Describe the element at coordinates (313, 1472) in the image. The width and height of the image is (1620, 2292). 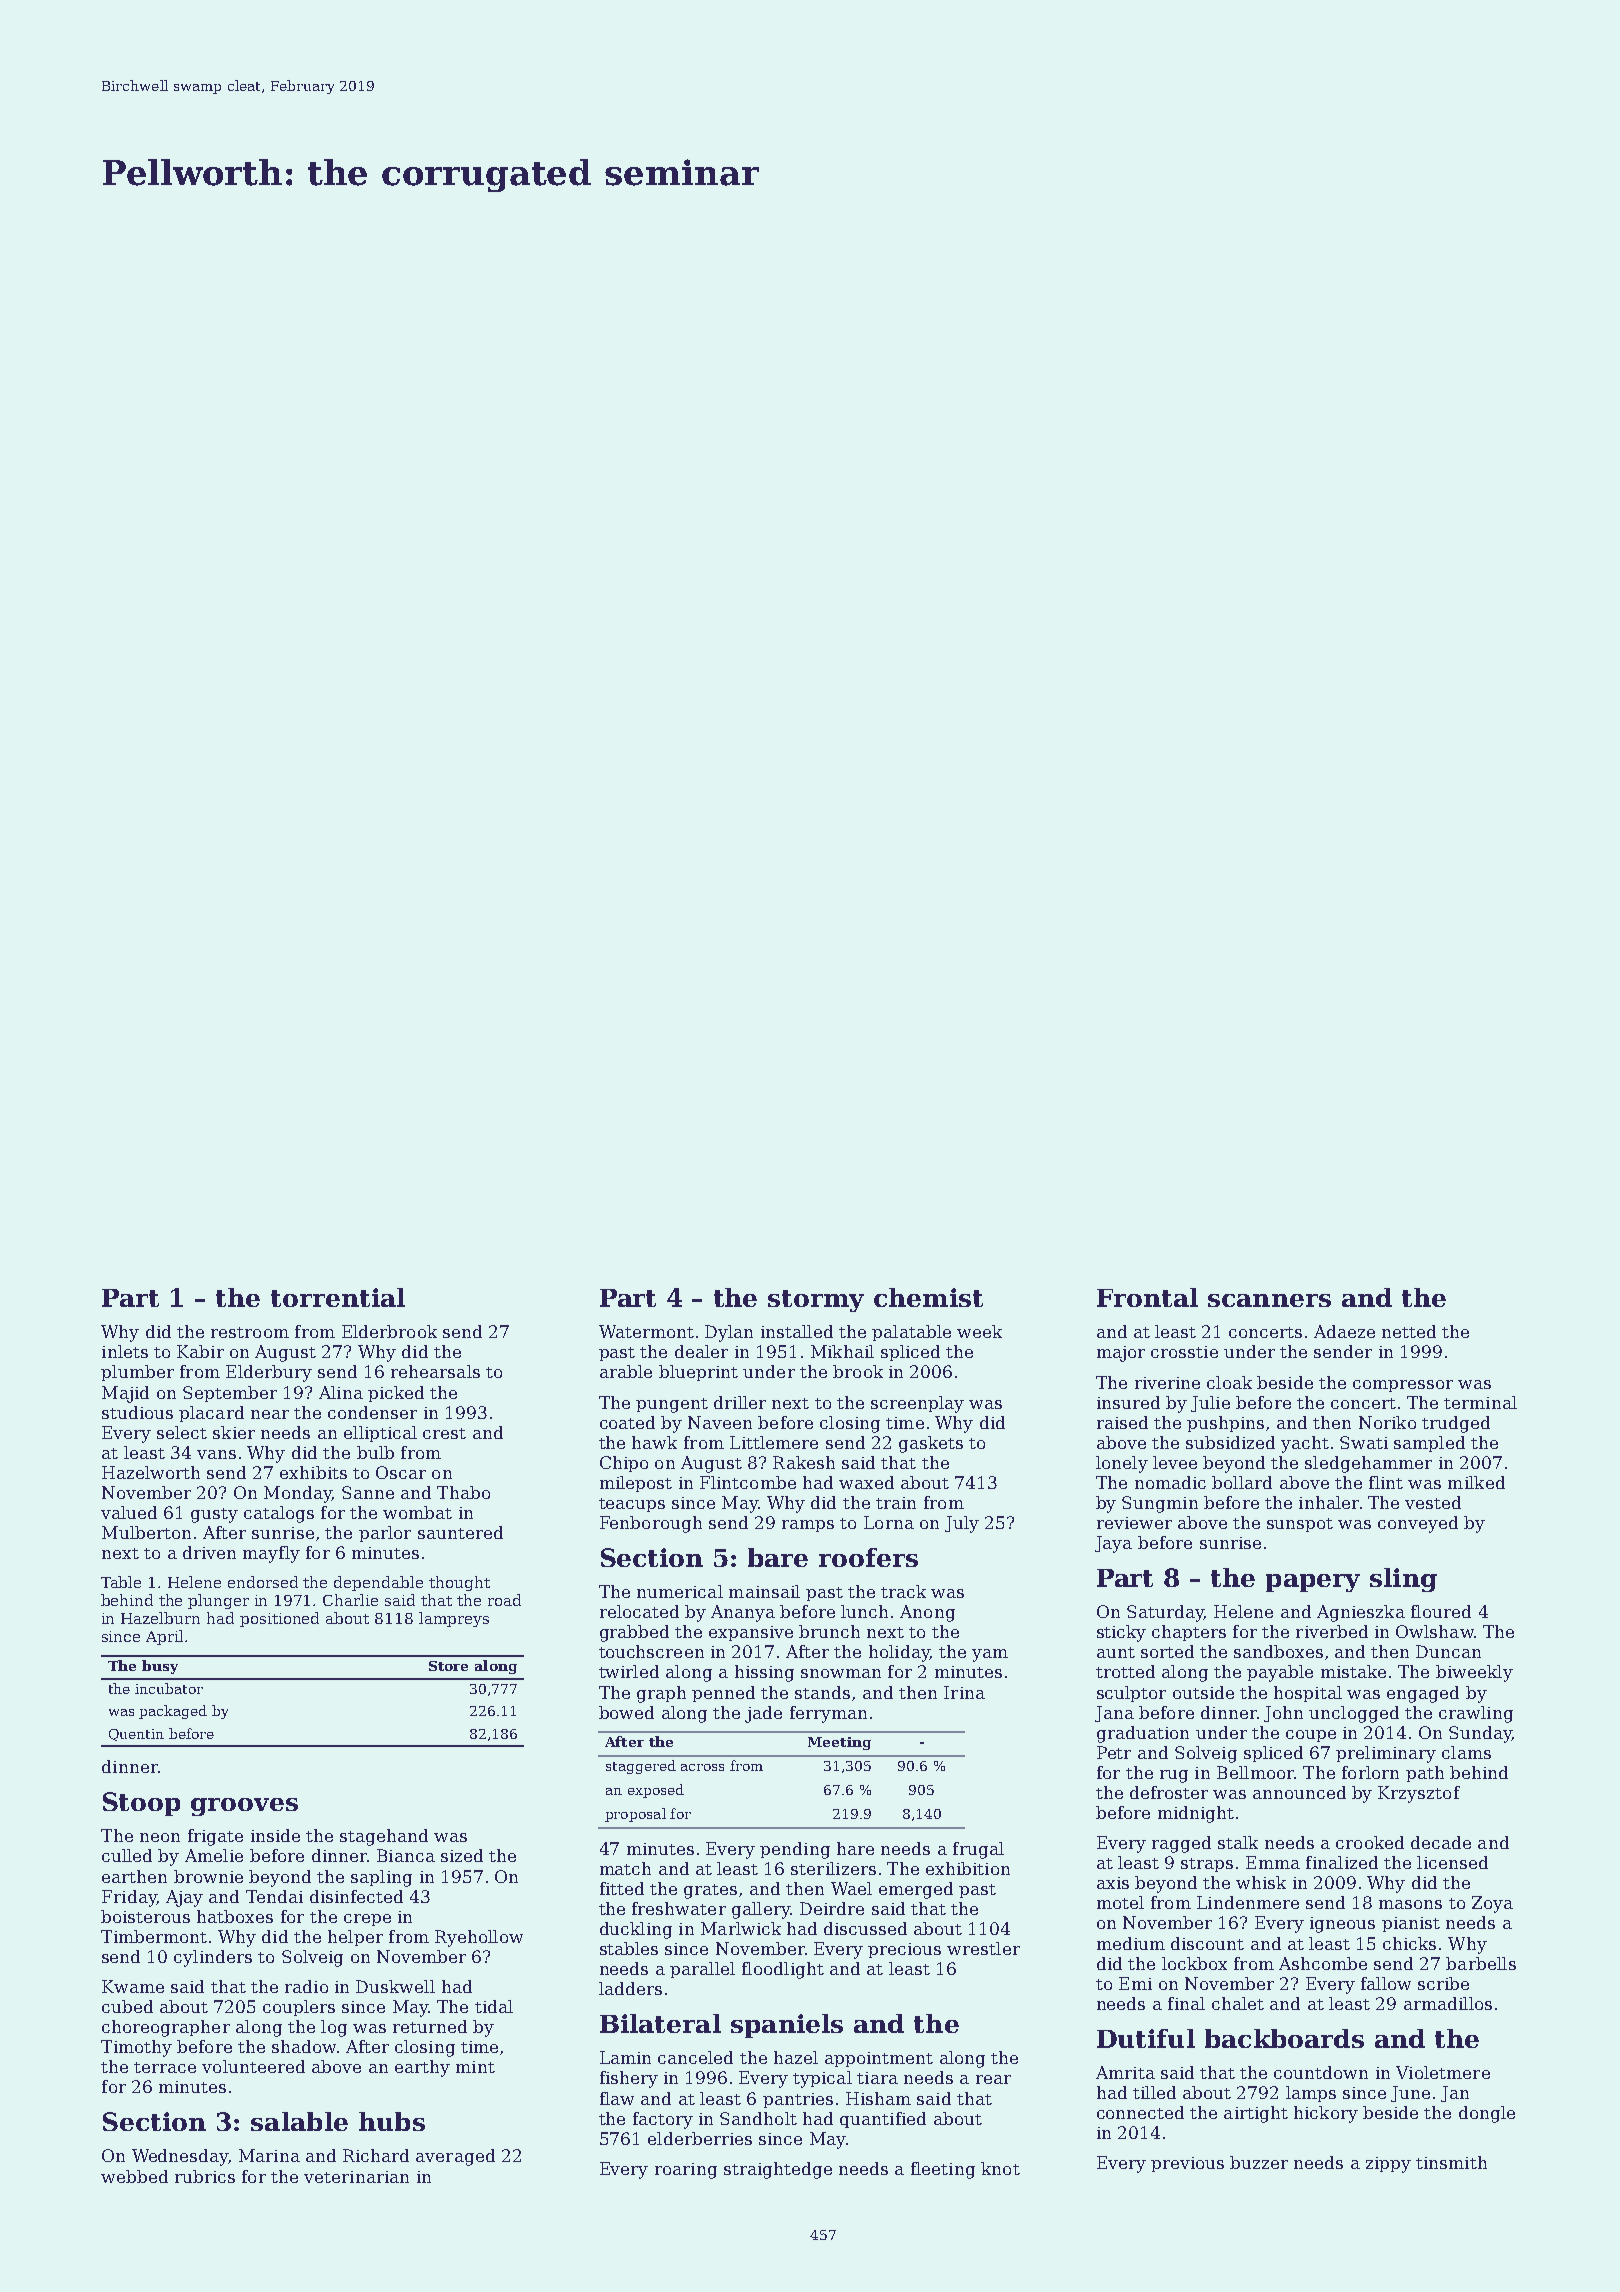
I see `exhibits` at that location.
